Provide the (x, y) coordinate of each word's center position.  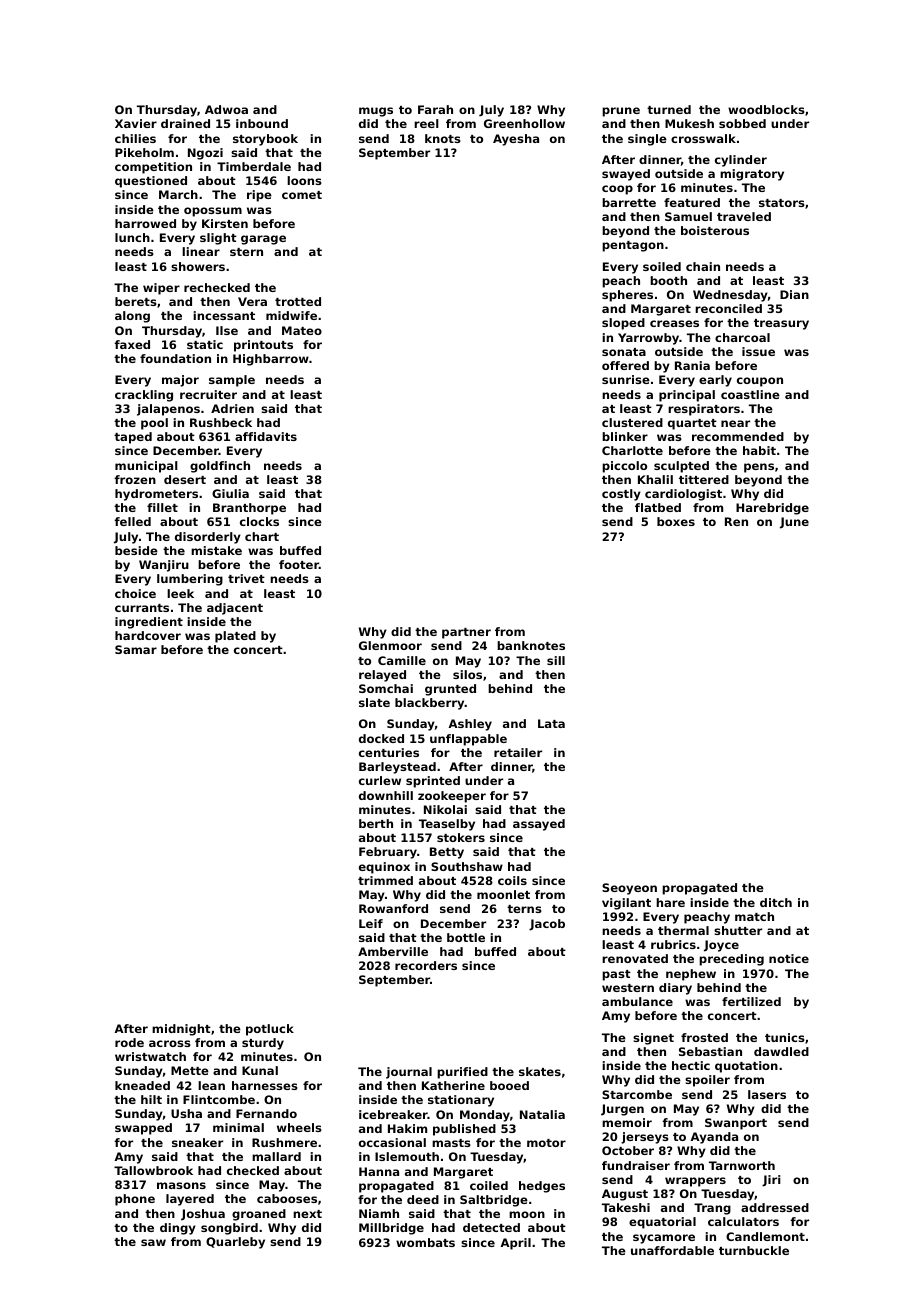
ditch (776, 902)
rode (129, 1042)
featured (692, 202)
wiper (161, 289)
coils (512, 880)
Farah (435, 109)
